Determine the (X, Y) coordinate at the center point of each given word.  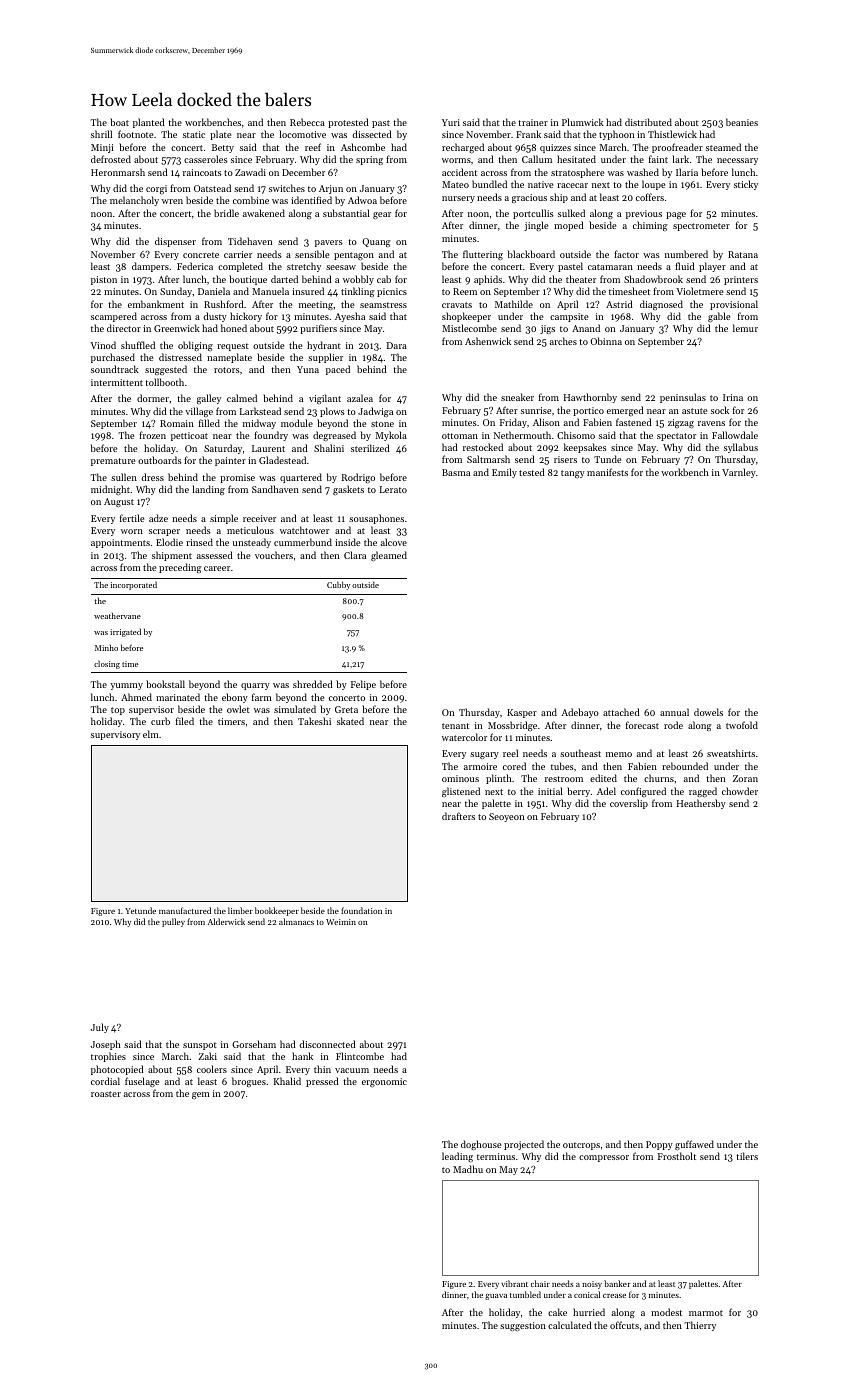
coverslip (629, 804)
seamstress (383, 305)
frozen (152, 435)
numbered (686, 254)
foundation (361, 910)
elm (151, 734)
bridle (226, 213)
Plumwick (583, 122)
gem (201, 1095)
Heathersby (701, 804)
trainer (533, 122)
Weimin (341, 922)
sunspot (200, 1046)
